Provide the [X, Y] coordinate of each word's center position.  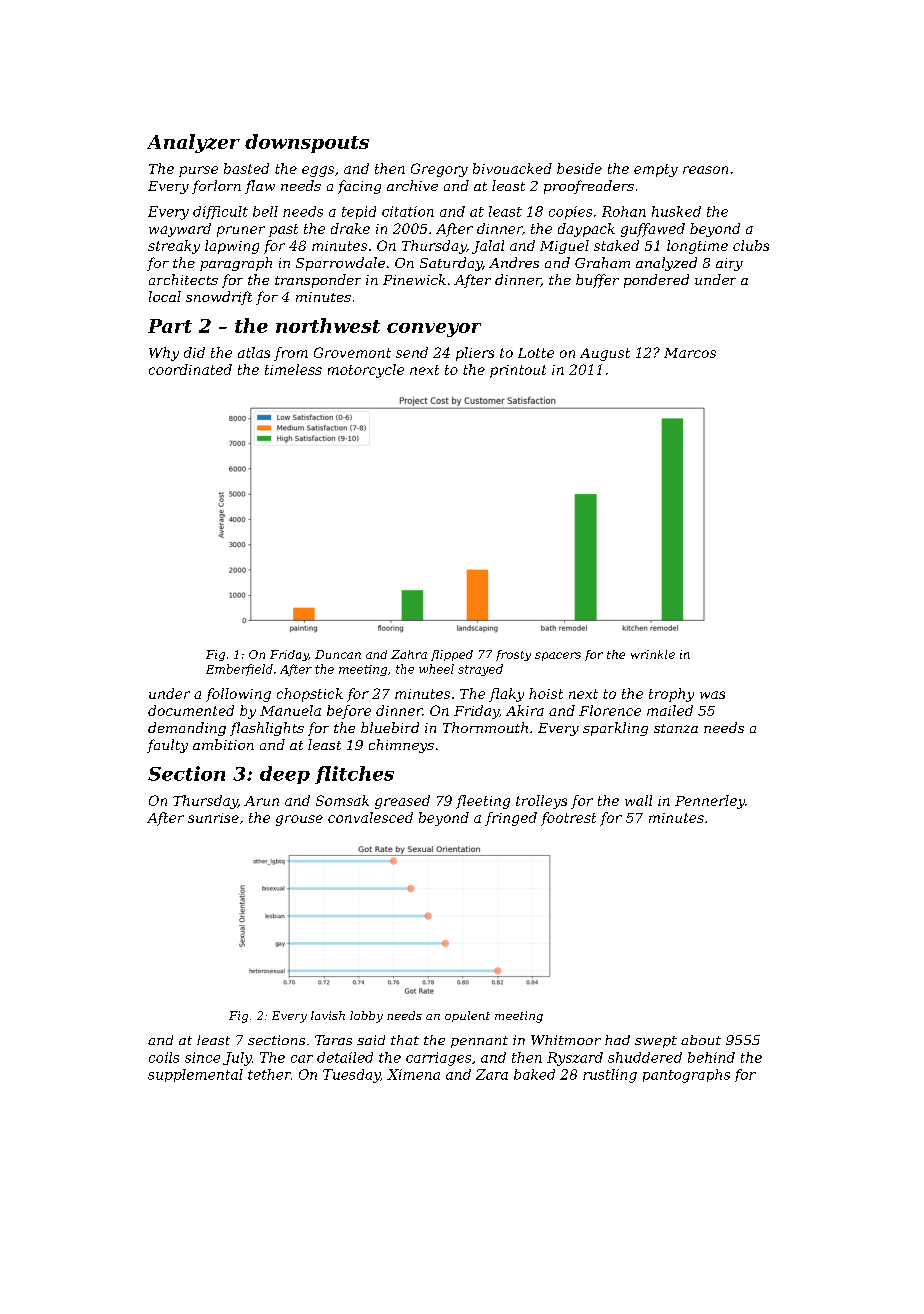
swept [656, 1042]
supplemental [195, 1075]
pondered [656, 281]
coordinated [190, 369]
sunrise [213, 818]
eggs [318, 171]
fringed [511, 819]
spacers [558, 656]
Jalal [488, 247]
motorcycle [366, 371]
